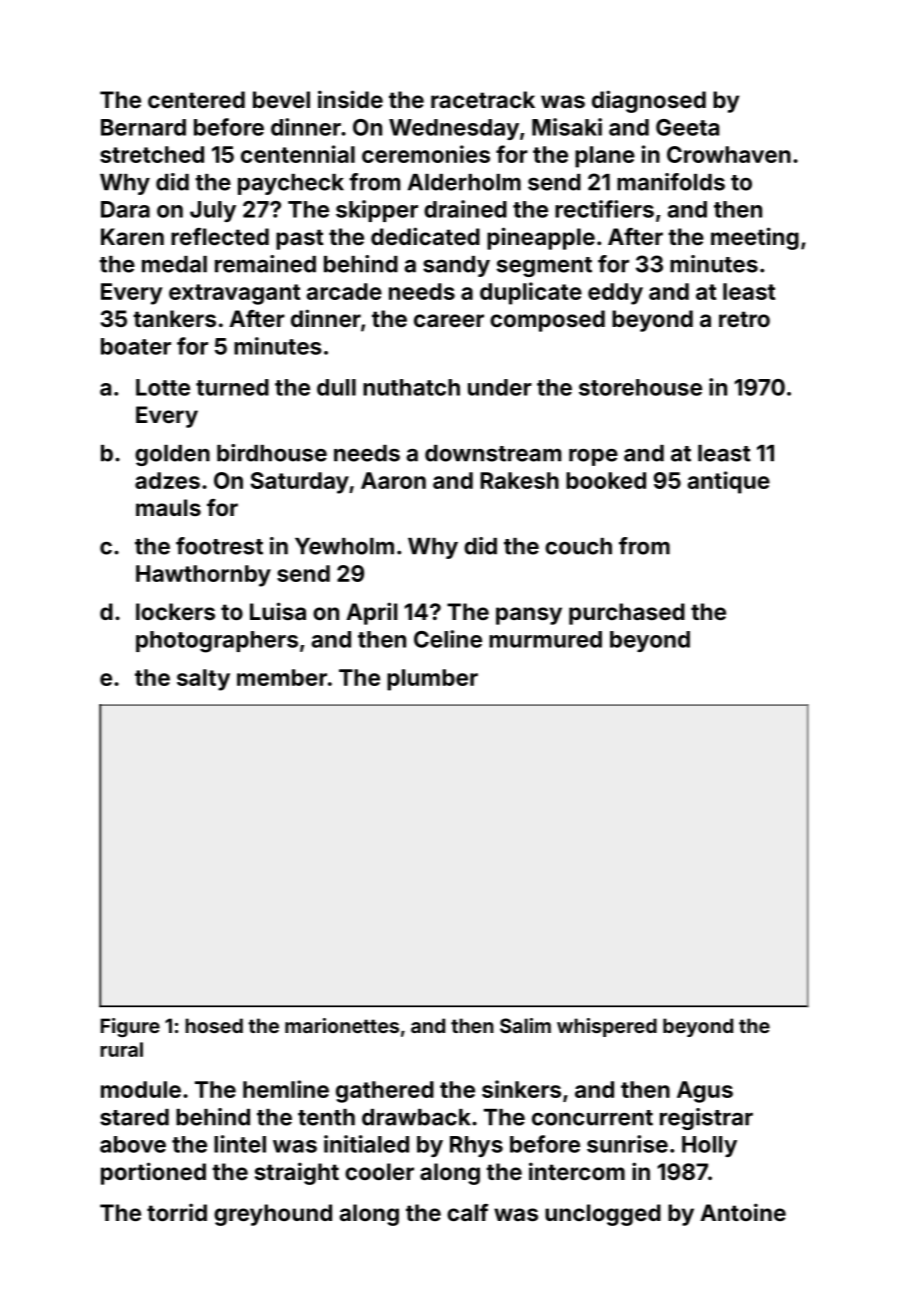 Image resolution: width=908 pixels, height=1316 pixels. I want to click on plane, so click(605, 157).
